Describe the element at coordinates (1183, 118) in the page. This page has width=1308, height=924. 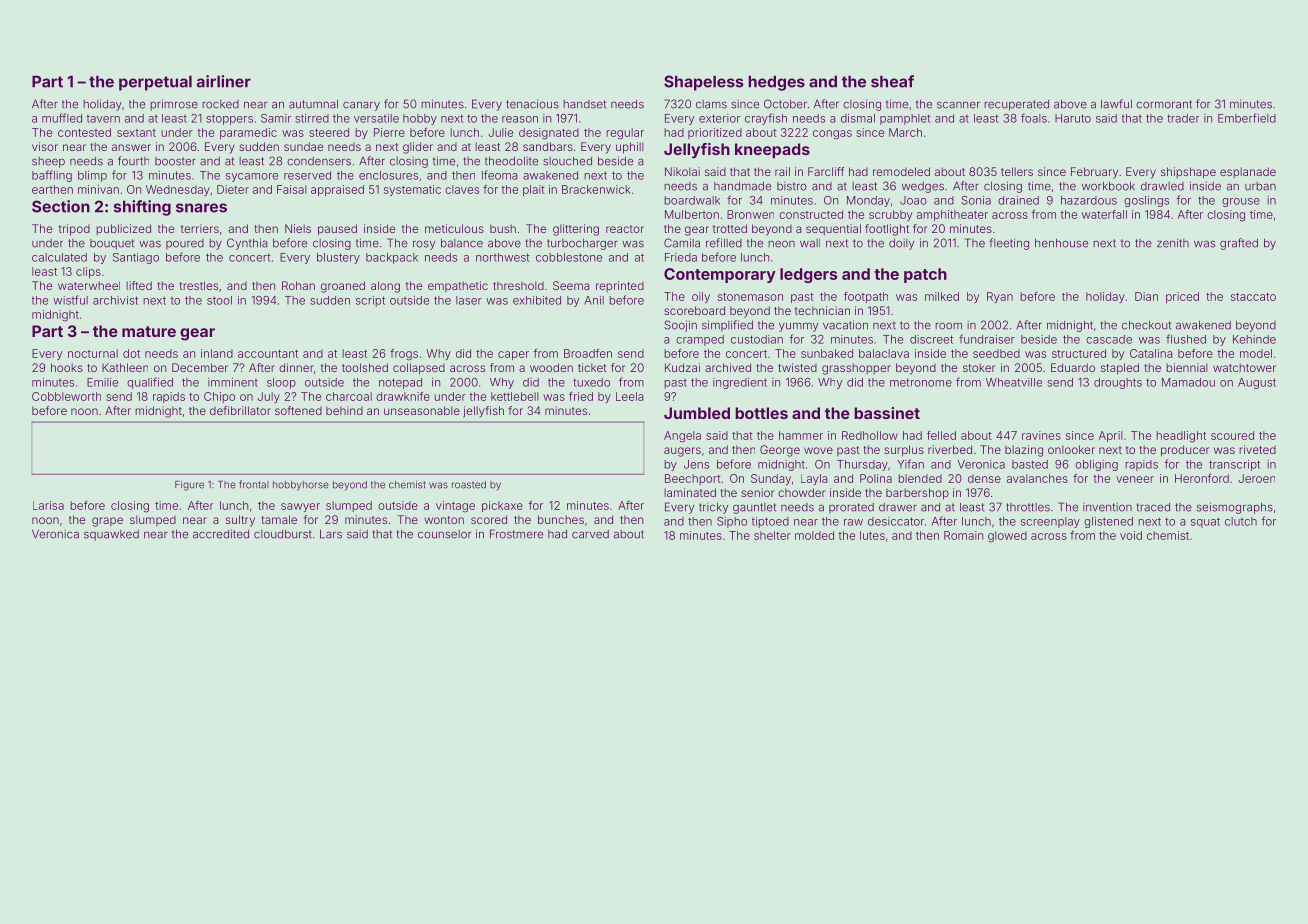
I see `trader` at that location.
